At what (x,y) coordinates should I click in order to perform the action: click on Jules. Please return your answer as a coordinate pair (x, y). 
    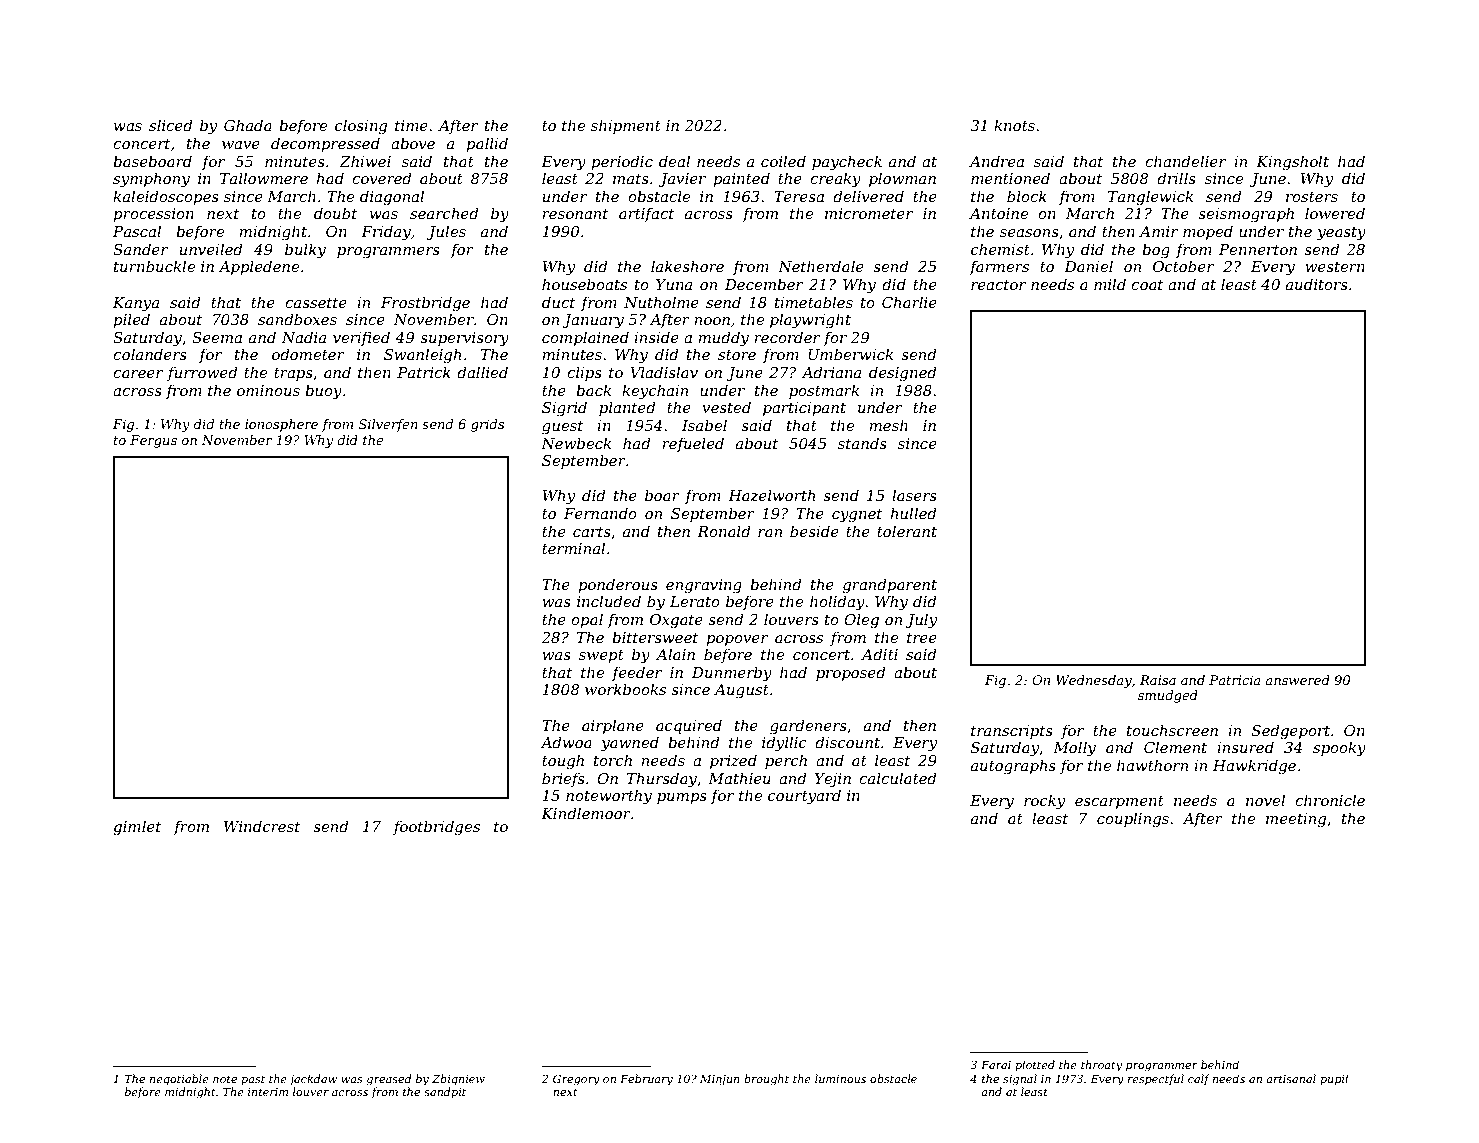
    Looking at the image, I should click on (446, 232).
